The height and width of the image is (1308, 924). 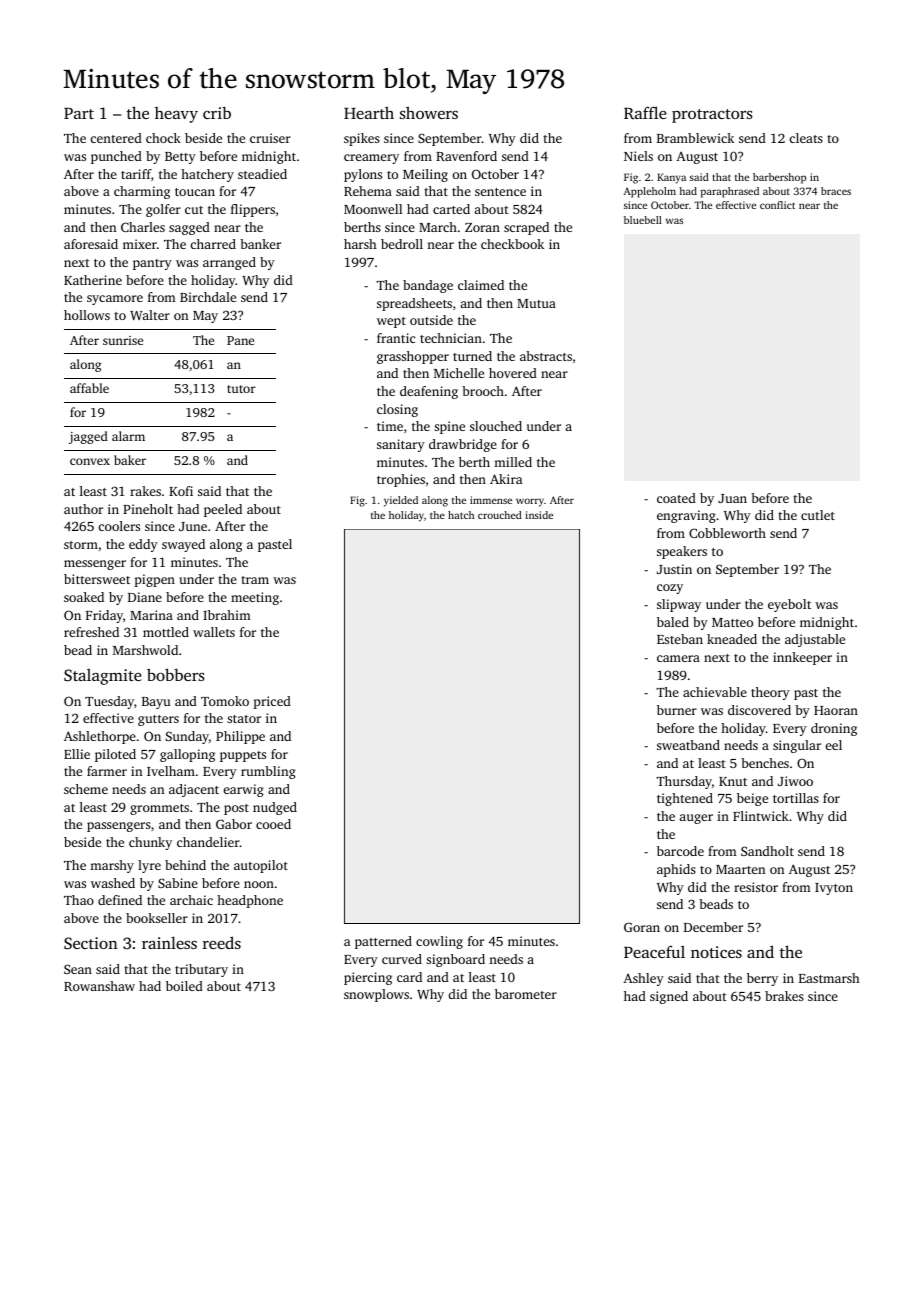 I want to click on cutlet, so click(x=818, y=515).
